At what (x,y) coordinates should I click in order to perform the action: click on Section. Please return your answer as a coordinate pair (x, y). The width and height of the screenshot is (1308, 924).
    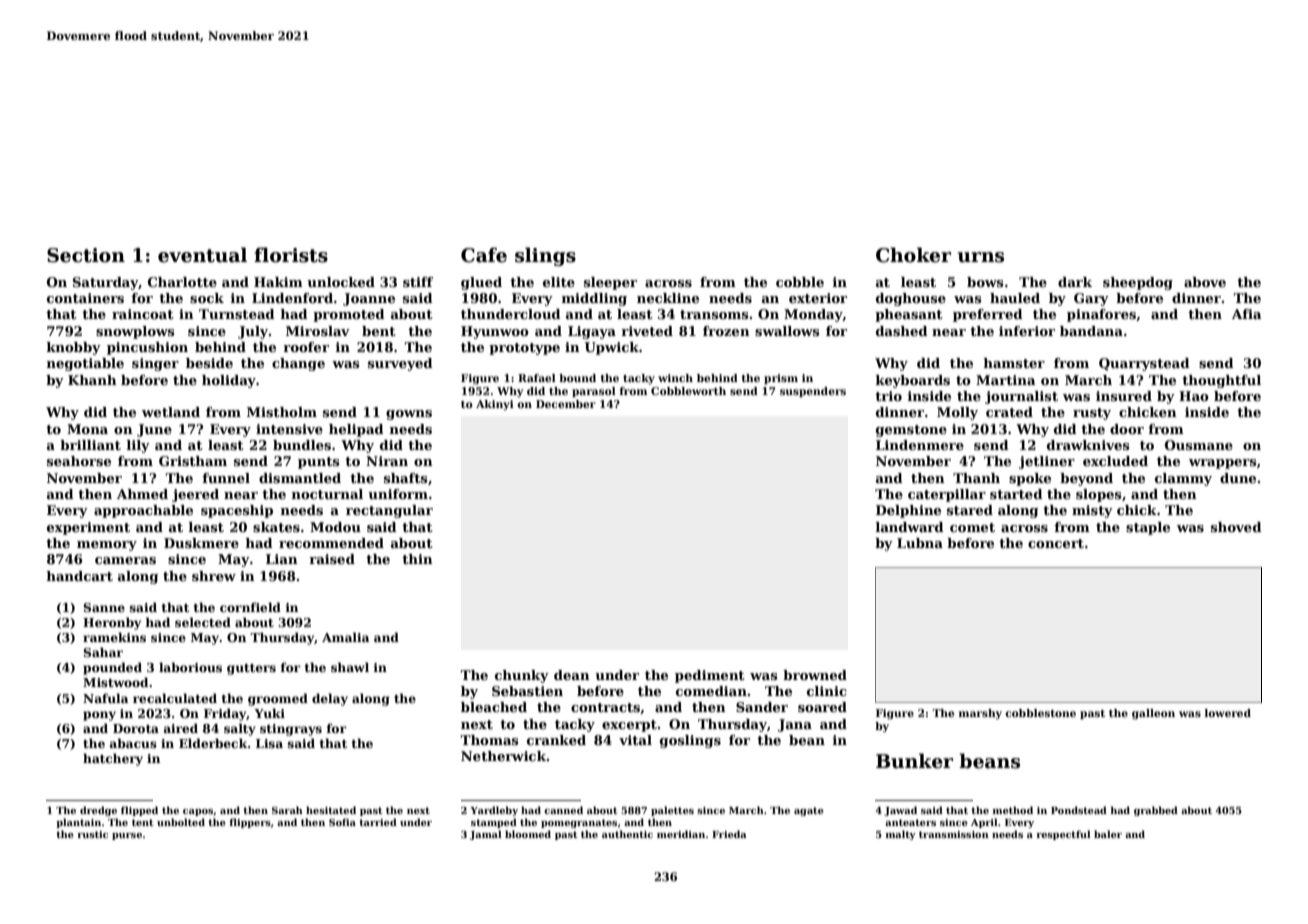
    Looking at the image, I should click on (86, 255).
